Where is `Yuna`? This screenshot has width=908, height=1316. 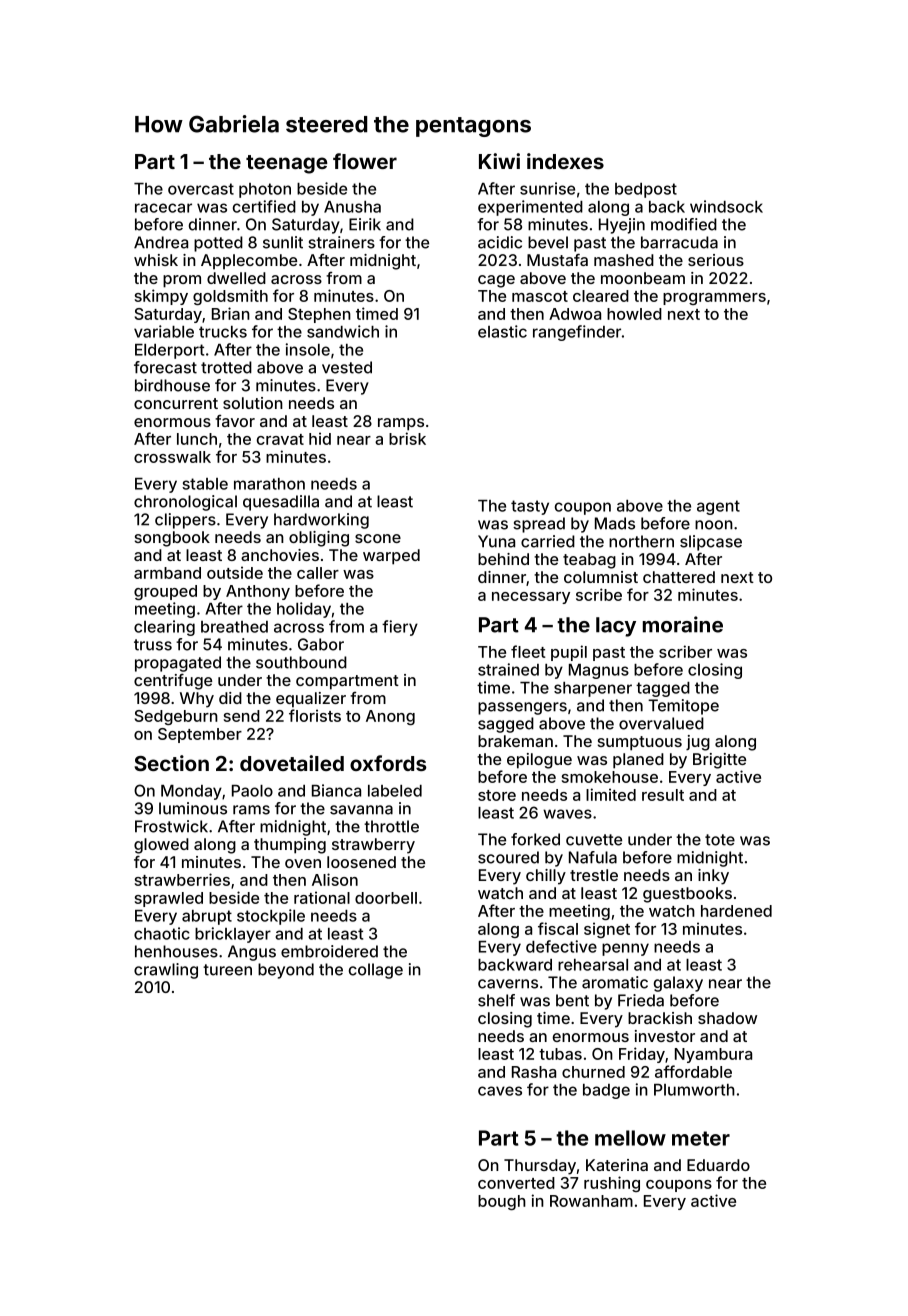
Yuna is located at coordinates (496, 541).
